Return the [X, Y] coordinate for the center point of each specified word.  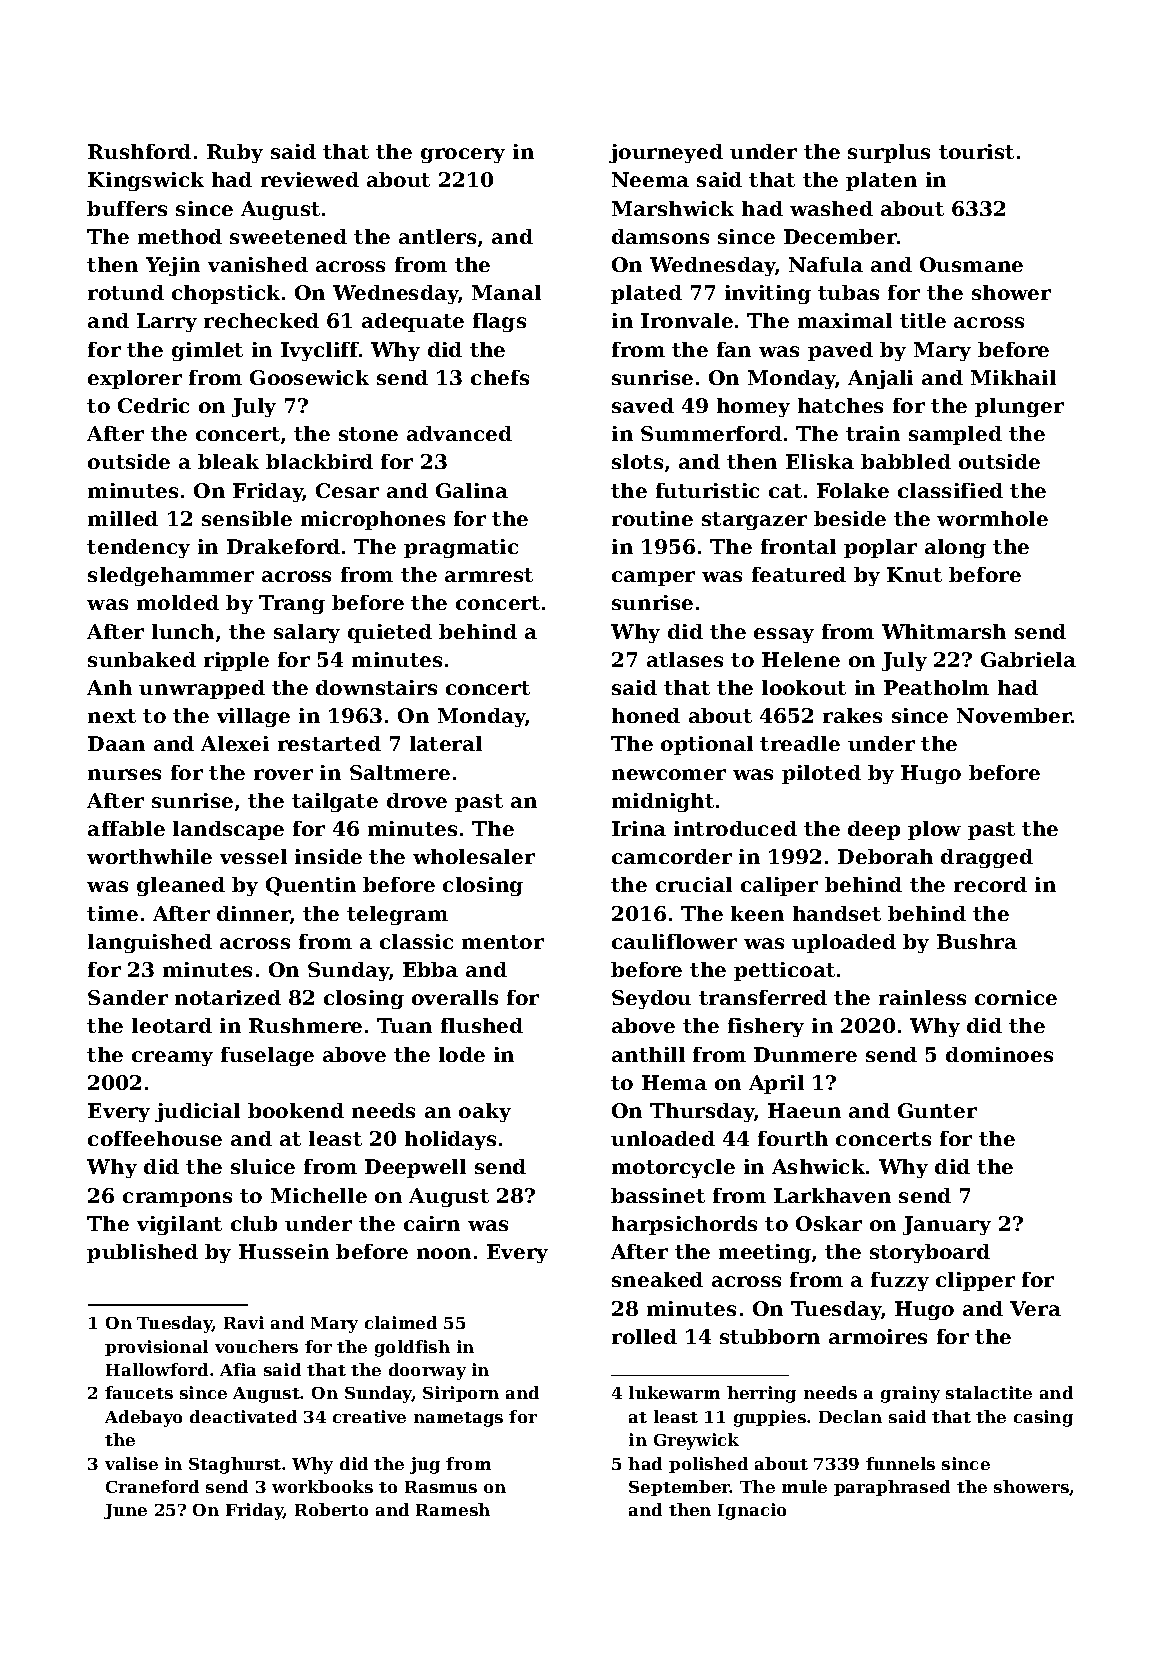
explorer [135, 379]
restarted [329, 743]
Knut [914, 574]
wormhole [992, 518]
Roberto [331, 1509]
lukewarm [674, 1392]
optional [707, 745]
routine [652, 518]
